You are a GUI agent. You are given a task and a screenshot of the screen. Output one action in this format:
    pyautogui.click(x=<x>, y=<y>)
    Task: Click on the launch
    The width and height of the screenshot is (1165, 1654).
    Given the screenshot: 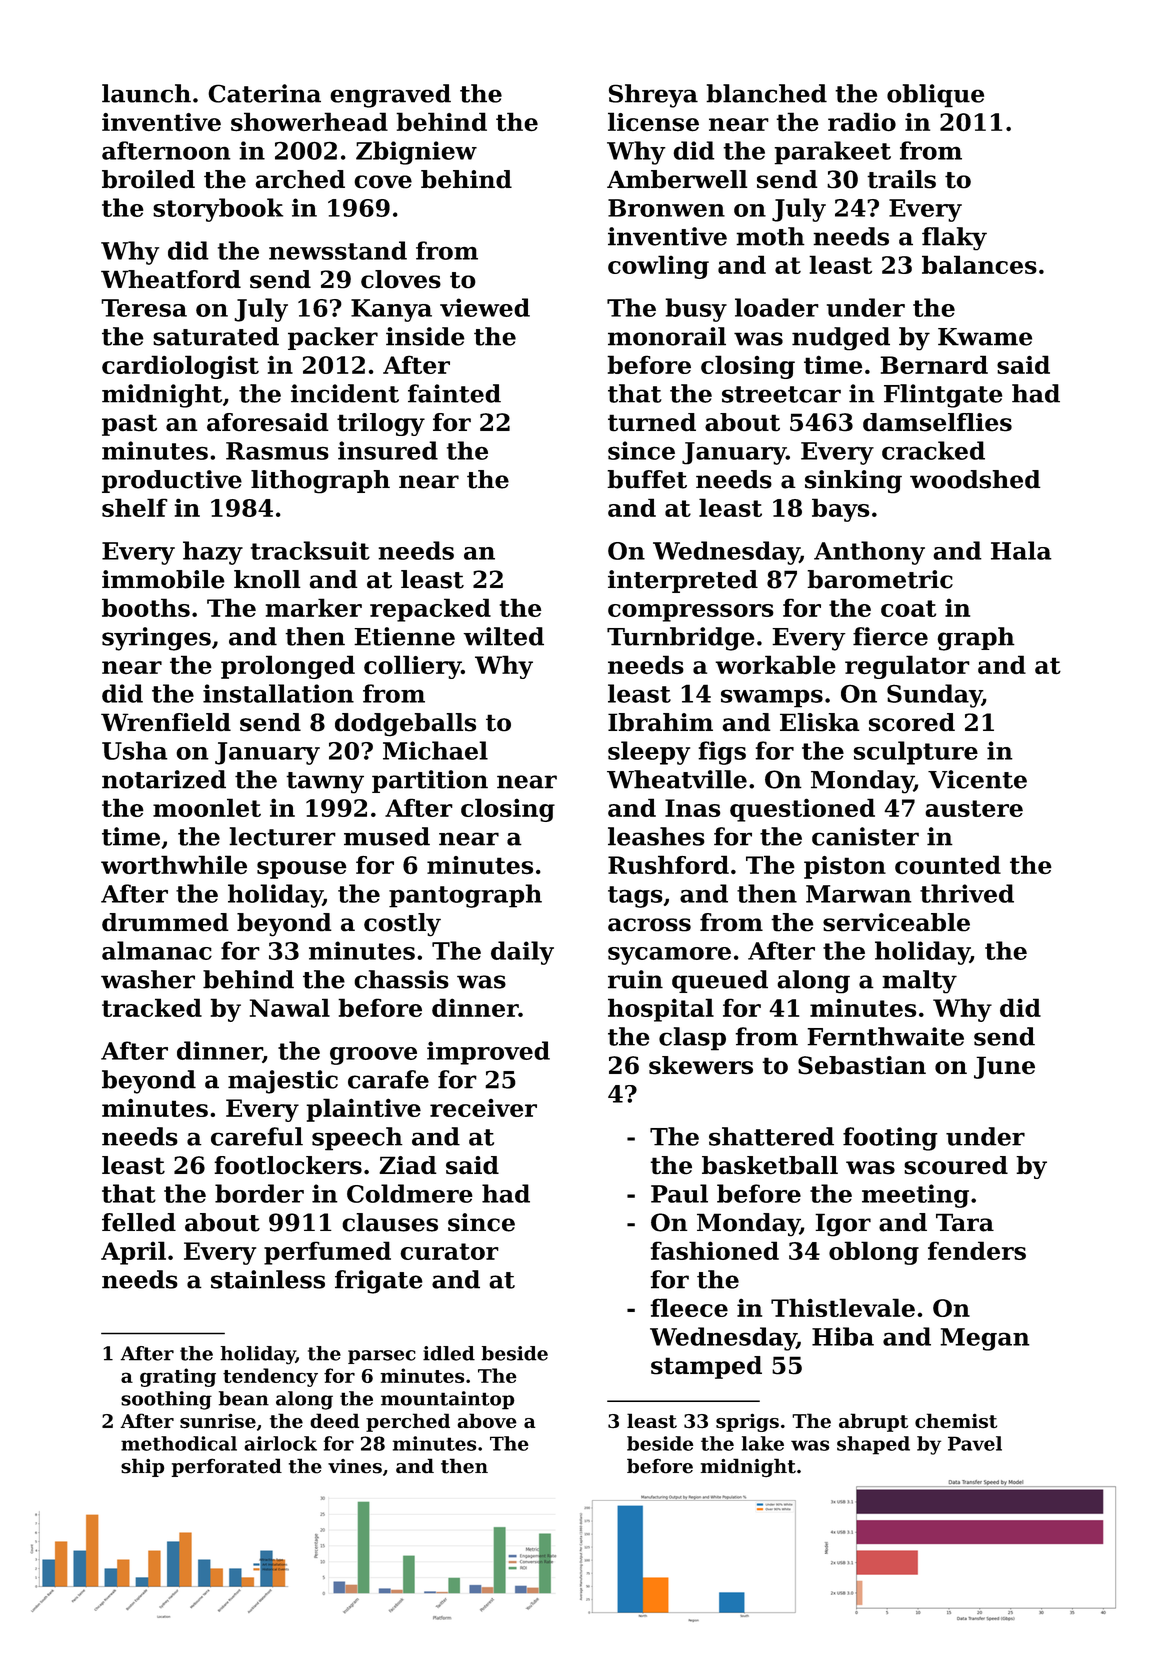 What is the action you would take?
    pyautogui.click(x=146, y=93)
